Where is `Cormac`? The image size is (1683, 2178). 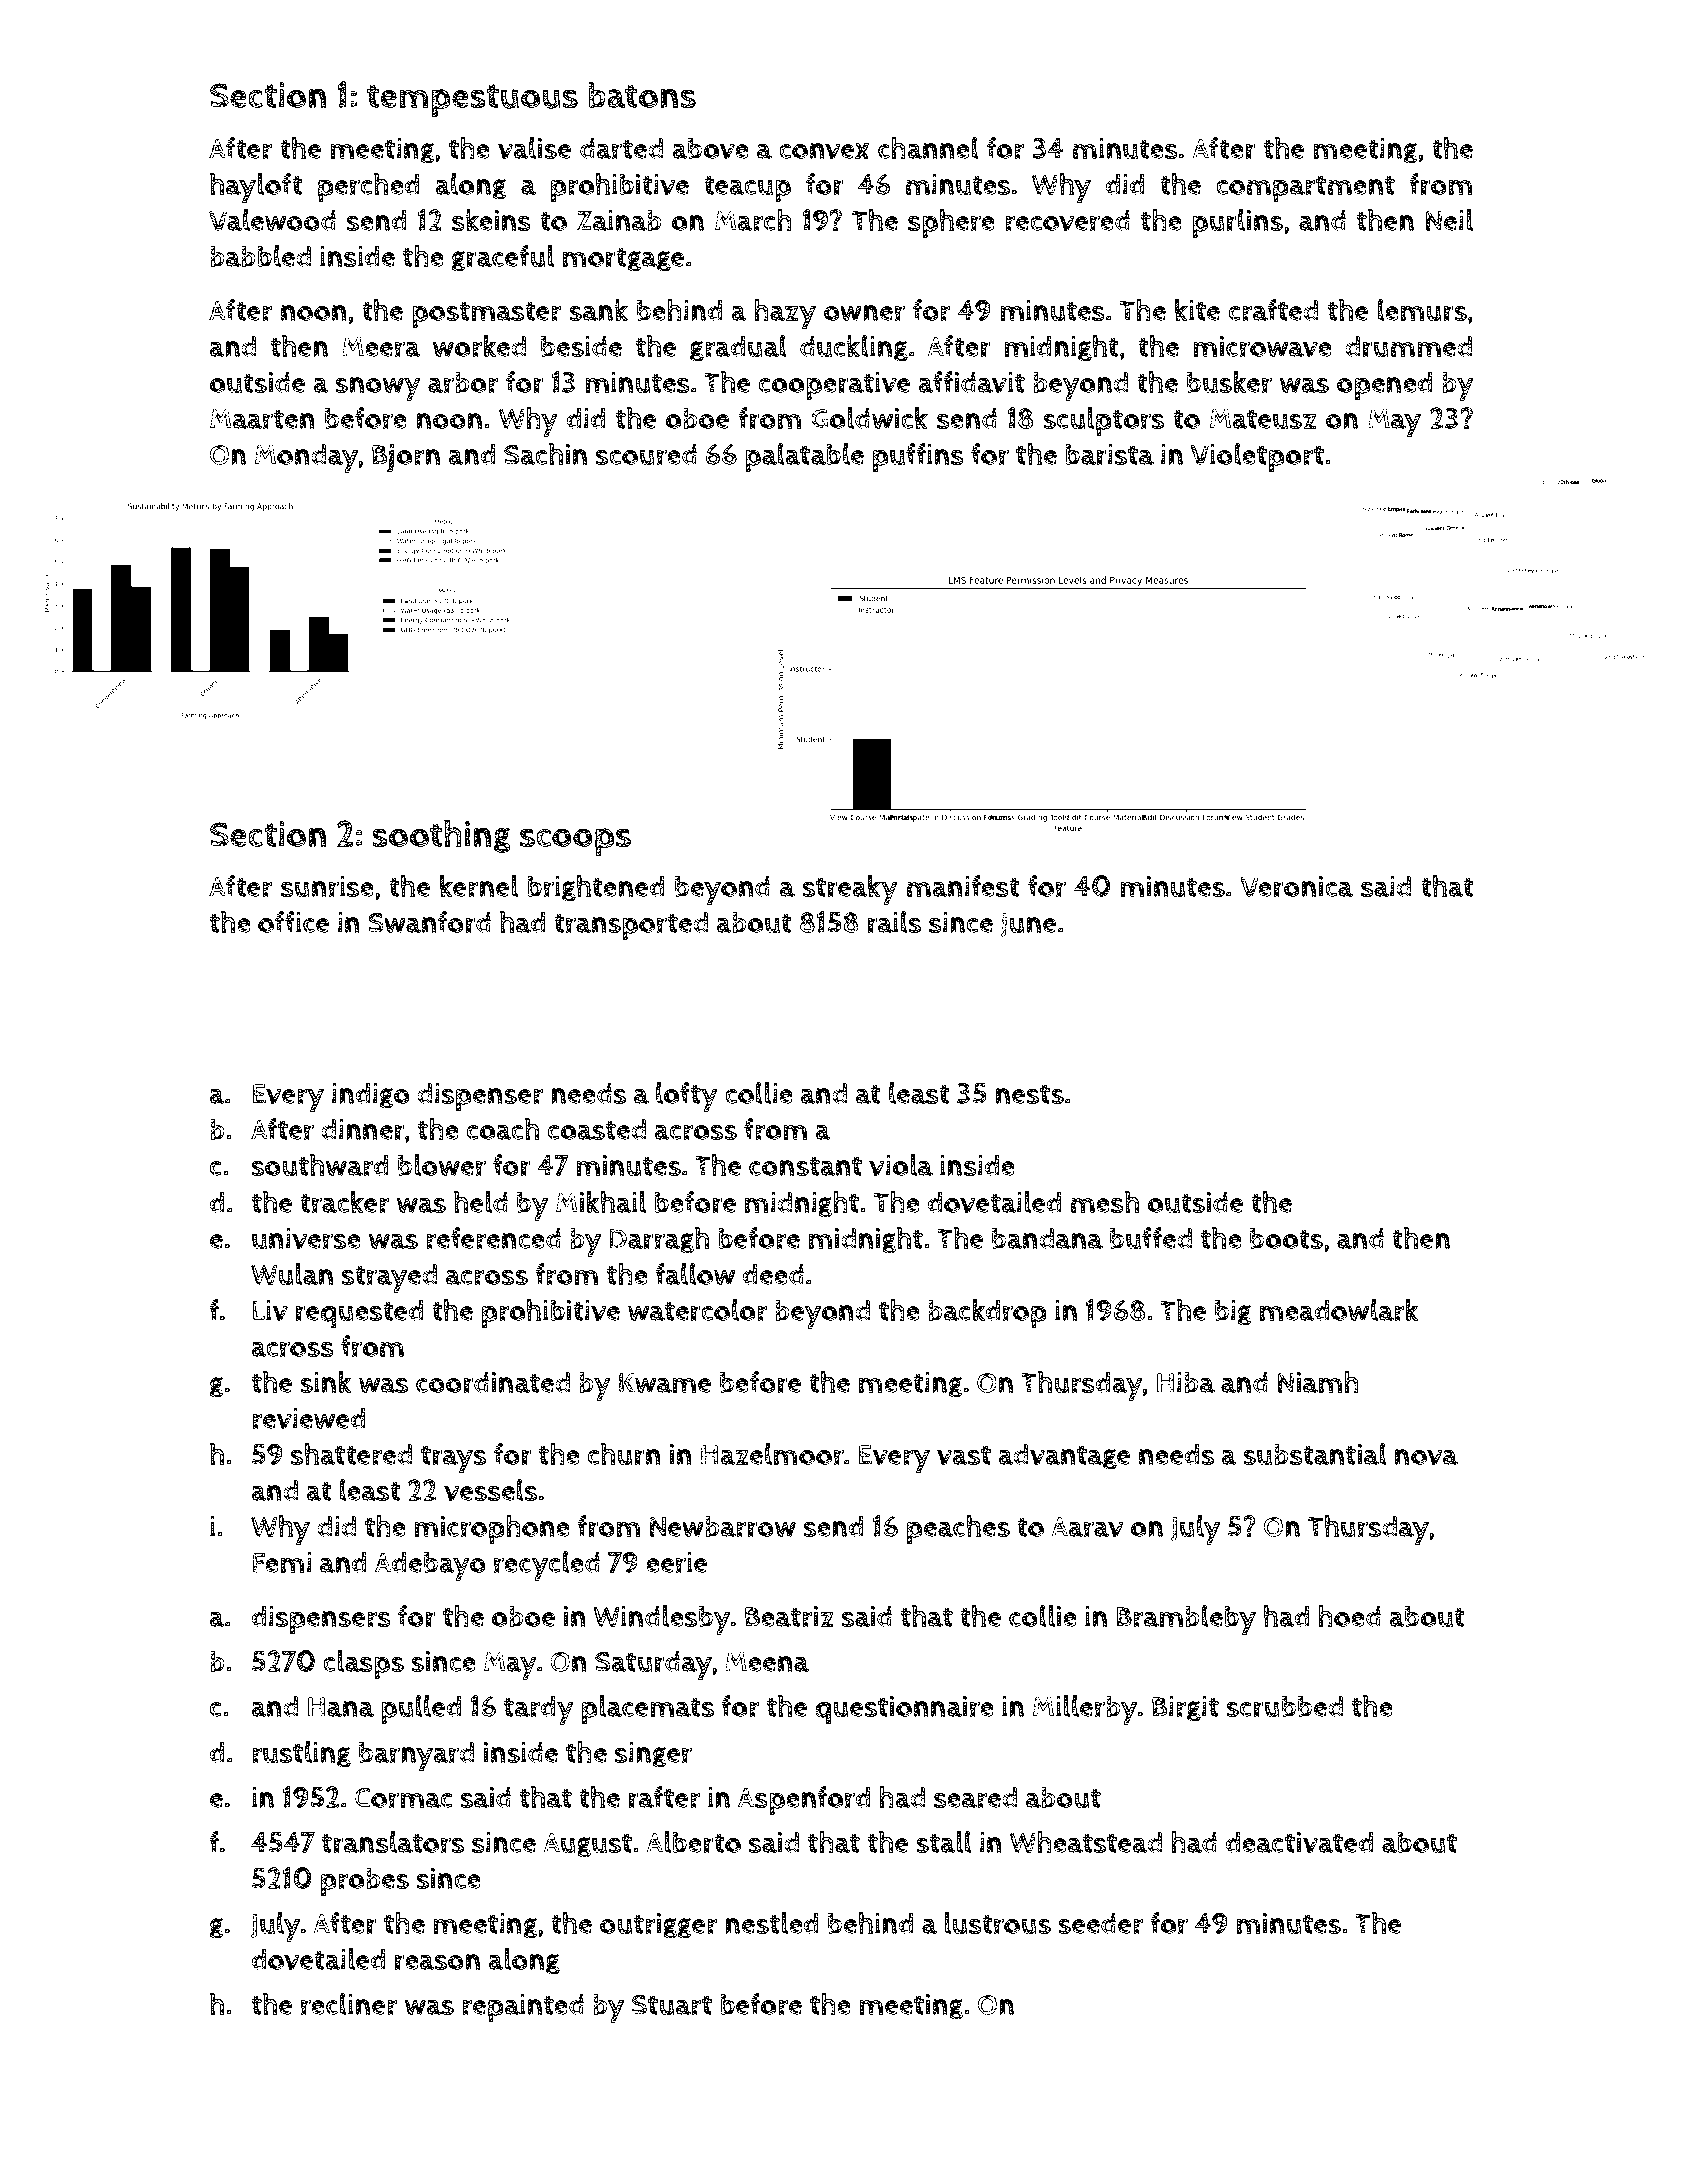
Cormac is located at coordinates (403, 1798).
